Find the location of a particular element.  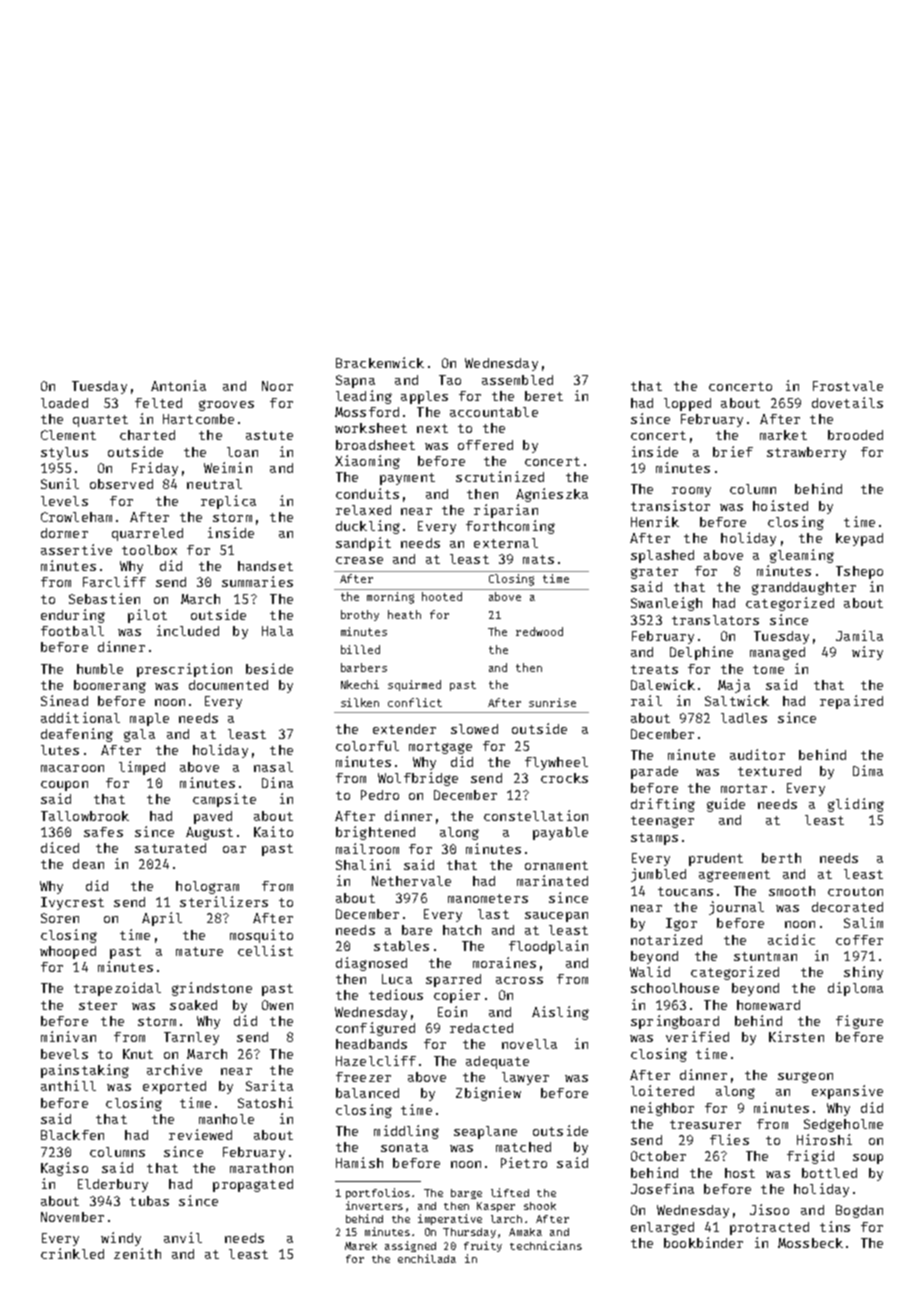

constellation is located at coordinates (536, 815).
